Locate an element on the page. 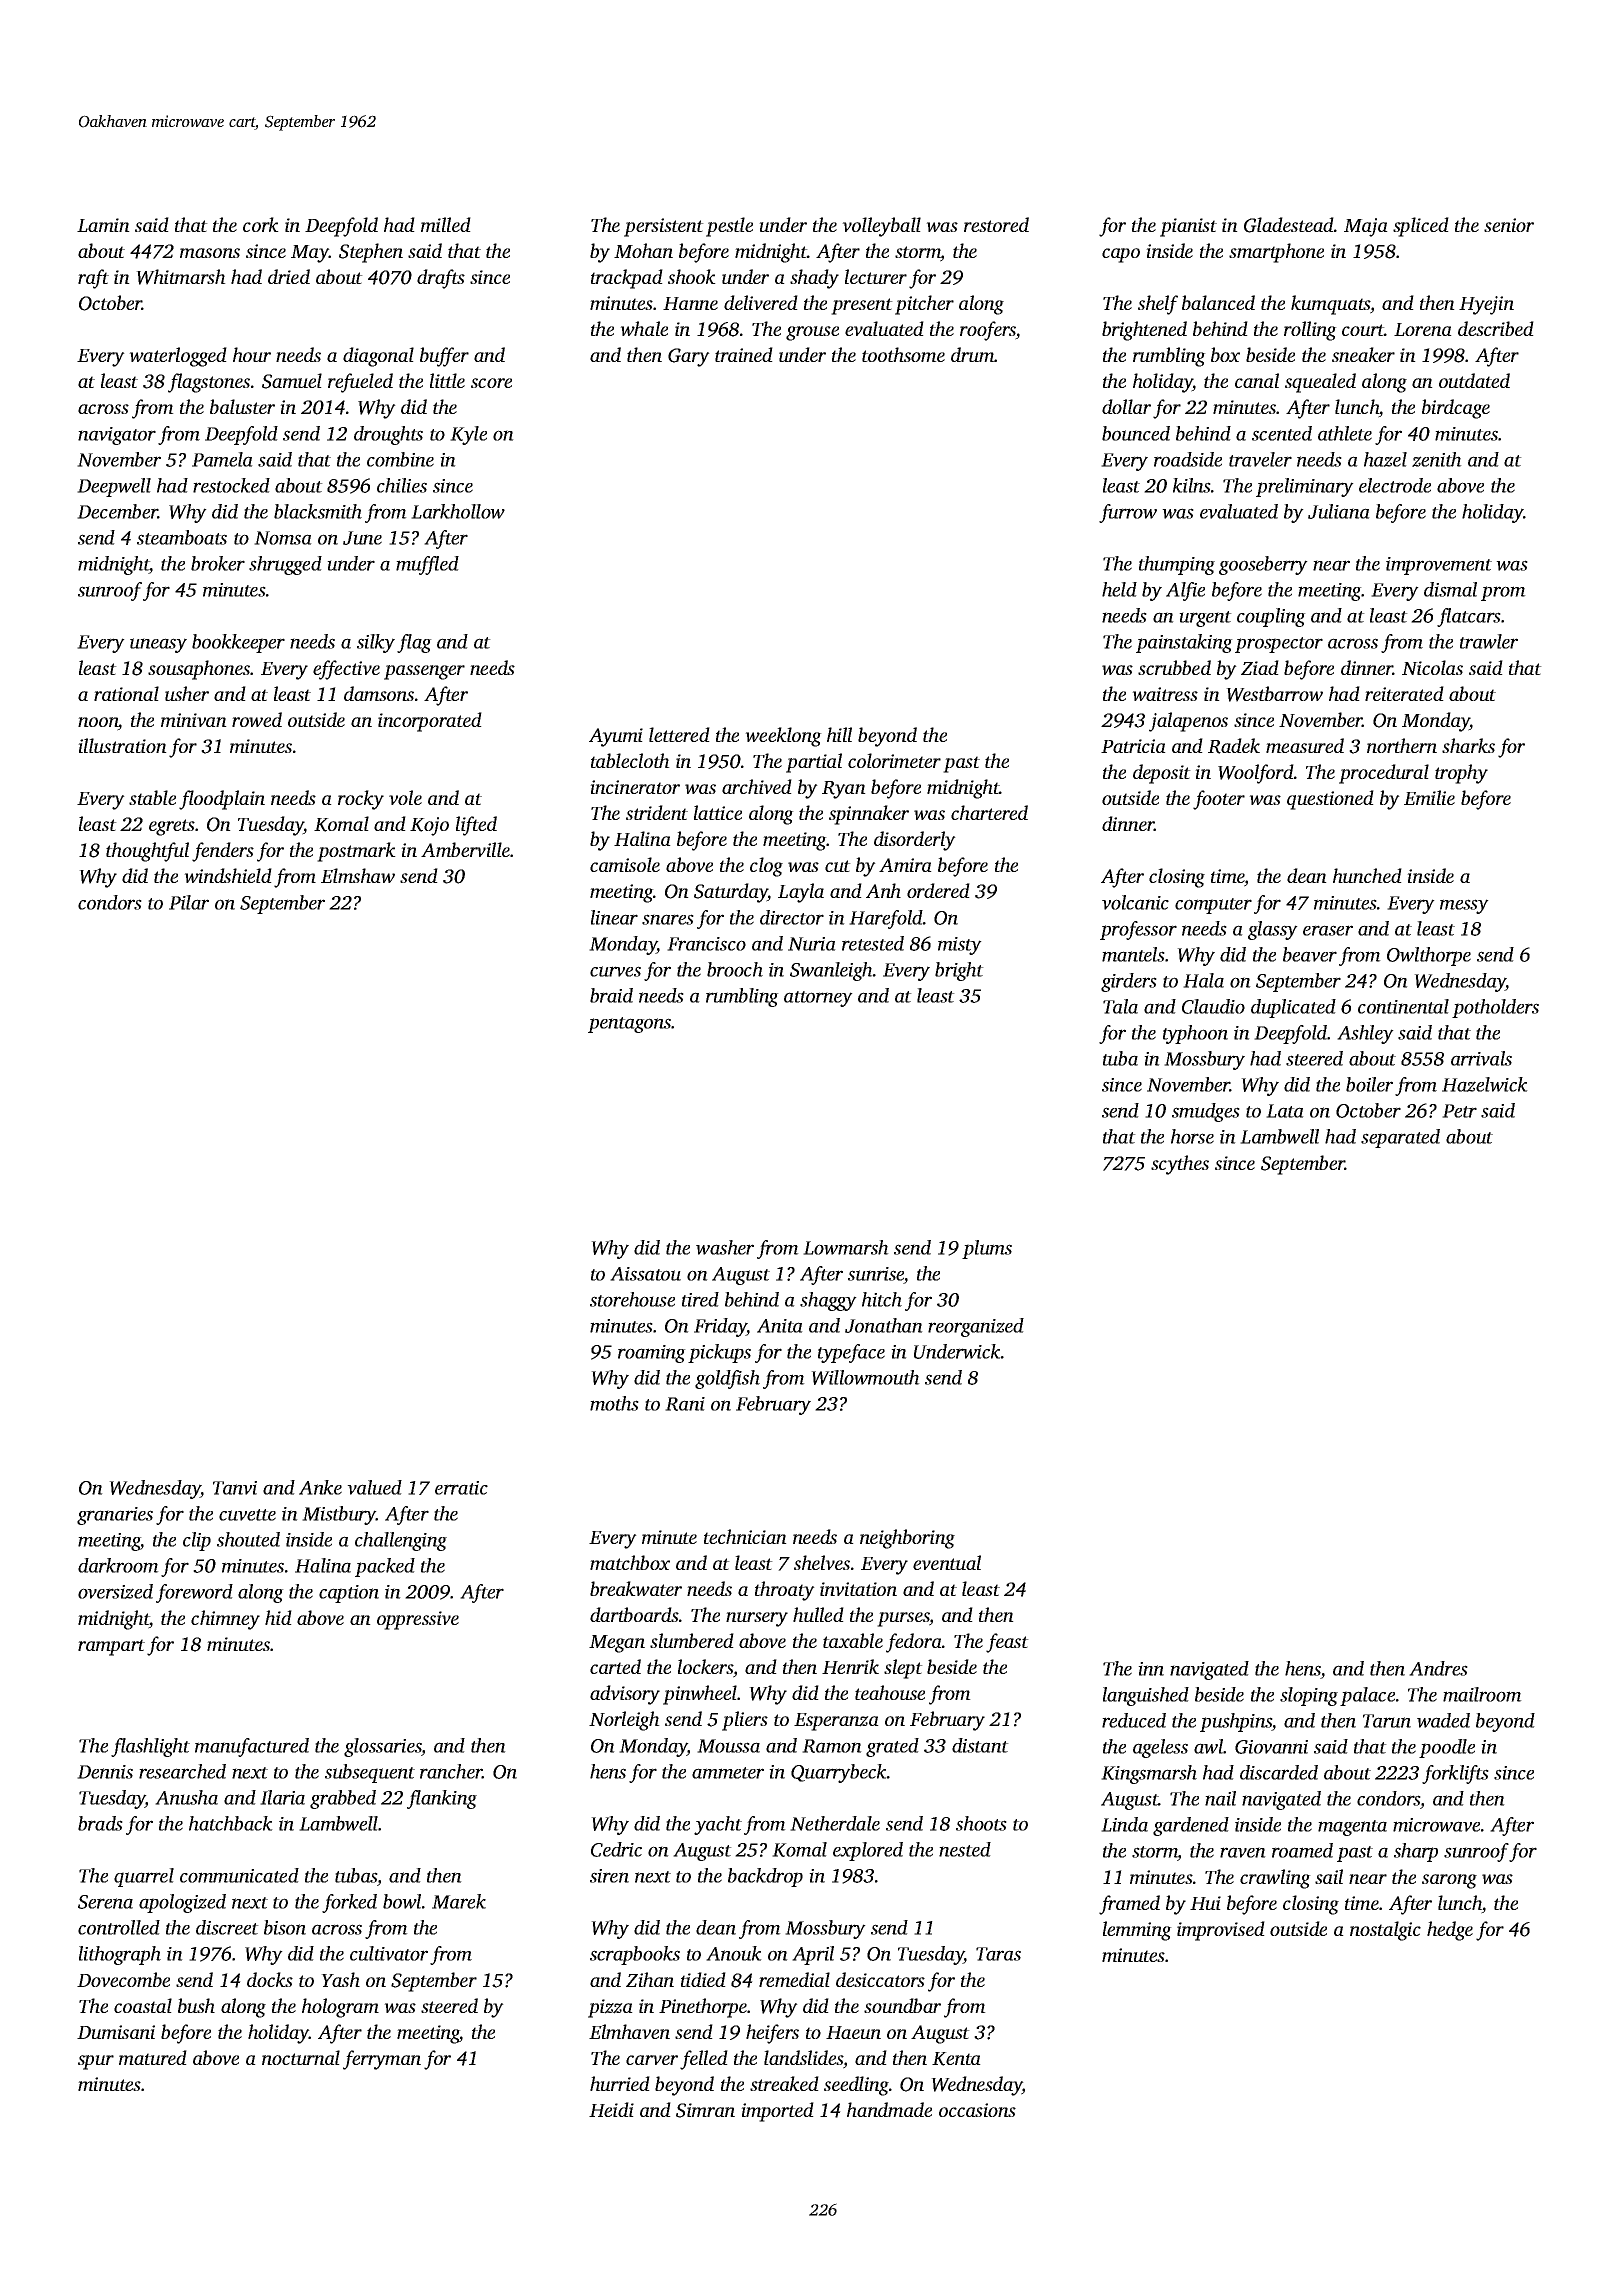 The height and width of the image is (2292, 1620). neighboring is located at coordinates (907, 1539).
